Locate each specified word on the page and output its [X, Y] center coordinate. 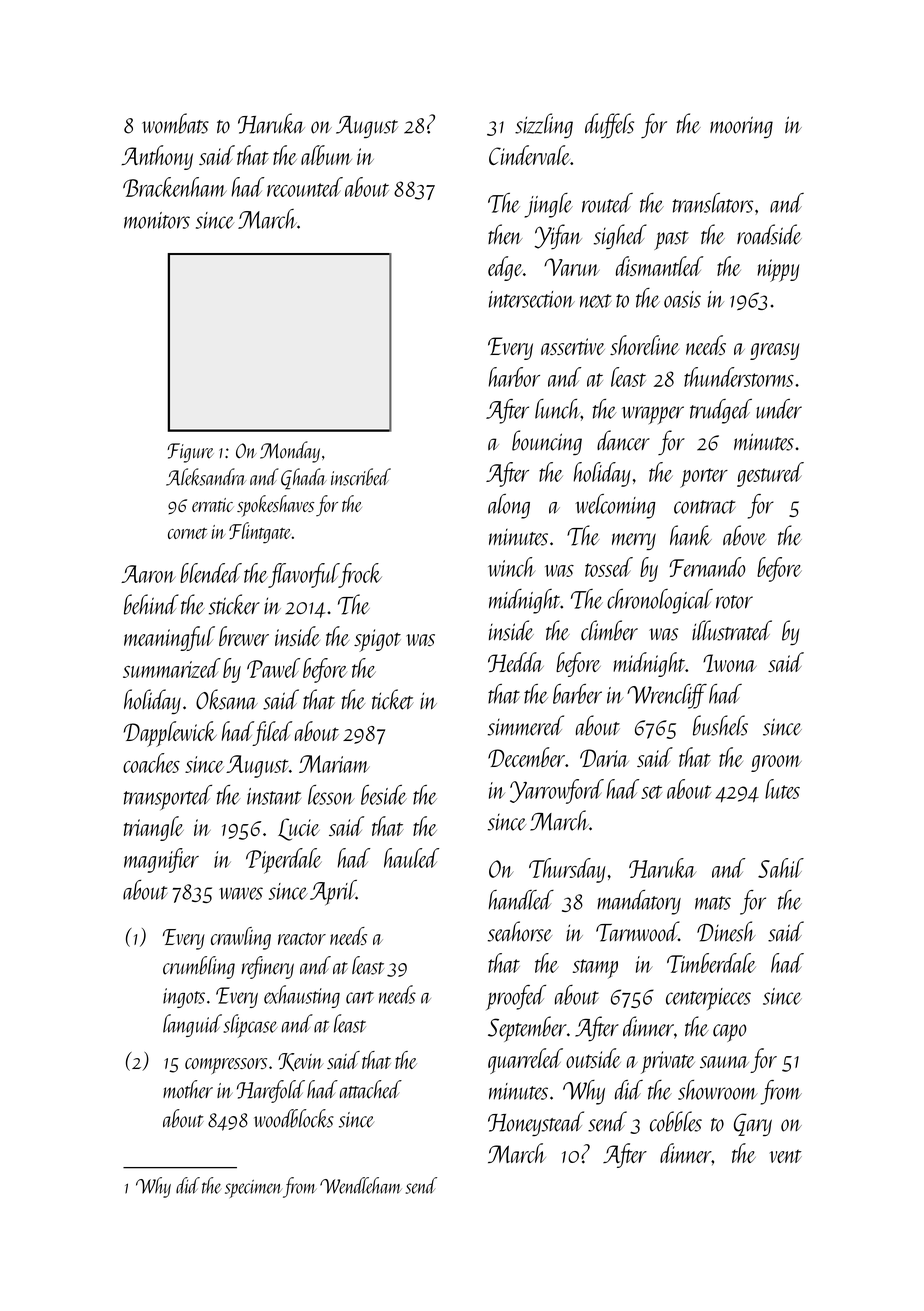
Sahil [781, 868]
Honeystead [536, 1123]
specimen [254, 1189]
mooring [741, 127]
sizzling [544, 125]
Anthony [157, 157]
